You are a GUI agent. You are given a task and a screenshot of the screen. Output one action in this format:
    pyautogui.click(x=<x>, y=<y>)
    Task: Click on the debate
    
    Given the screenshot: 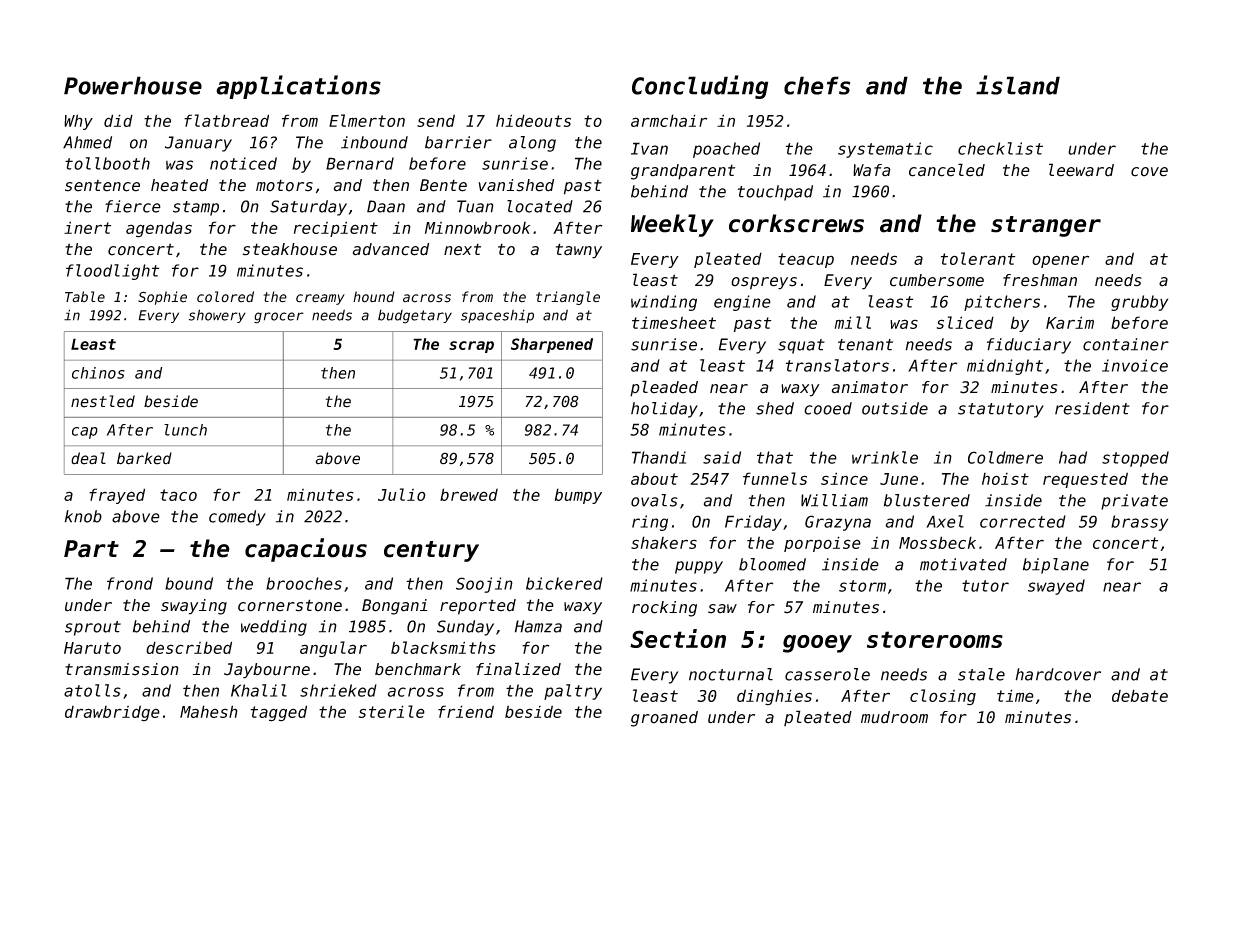 What is the action you would take?
    pyautogui.click(x=1140, y=695)
